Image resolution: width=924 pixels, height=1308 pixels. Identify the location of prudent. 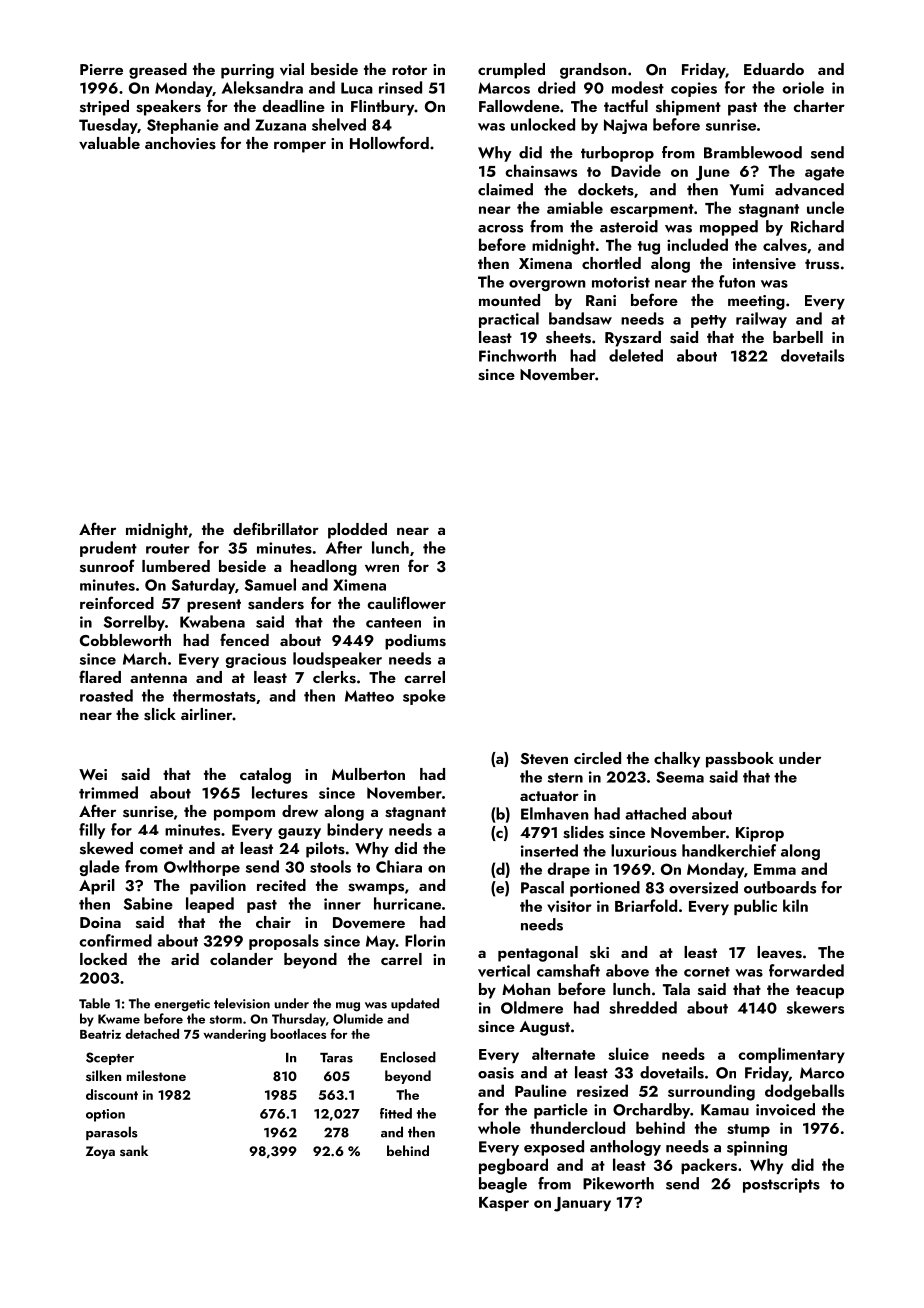
(108, 549).
